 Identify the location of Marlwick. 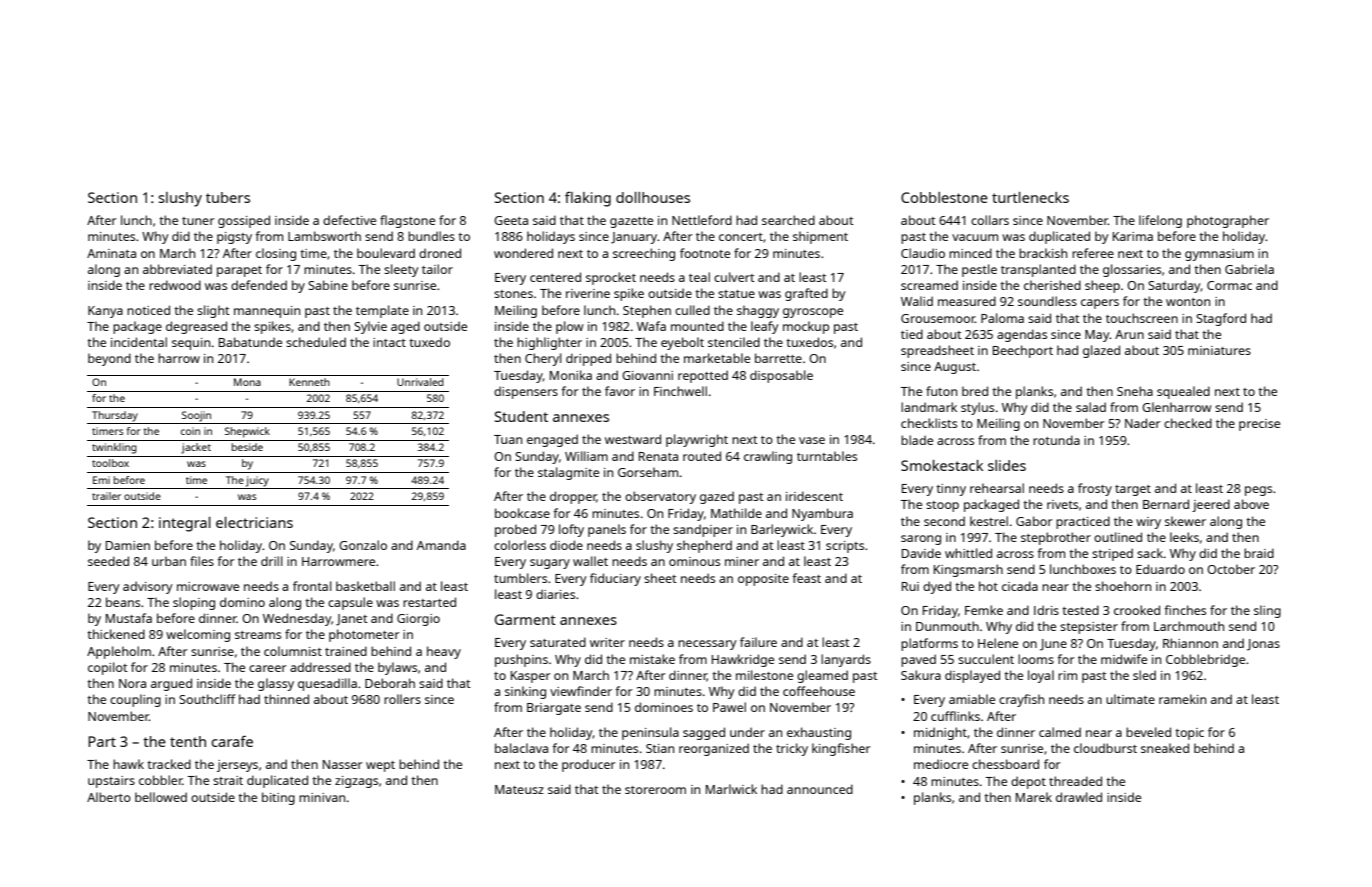
(731, 789).
